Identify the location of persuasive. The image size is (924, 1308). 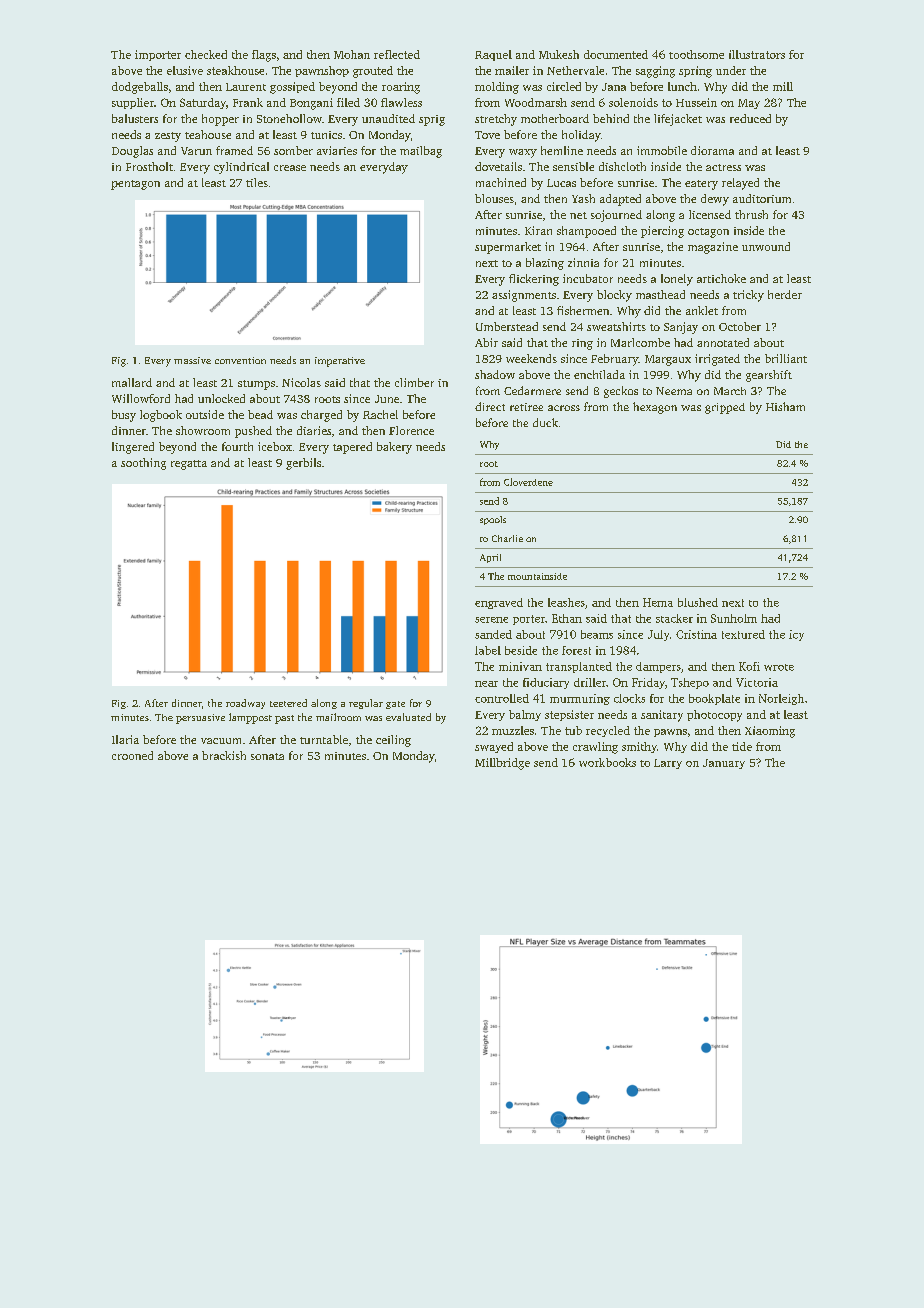
(200, 719).
